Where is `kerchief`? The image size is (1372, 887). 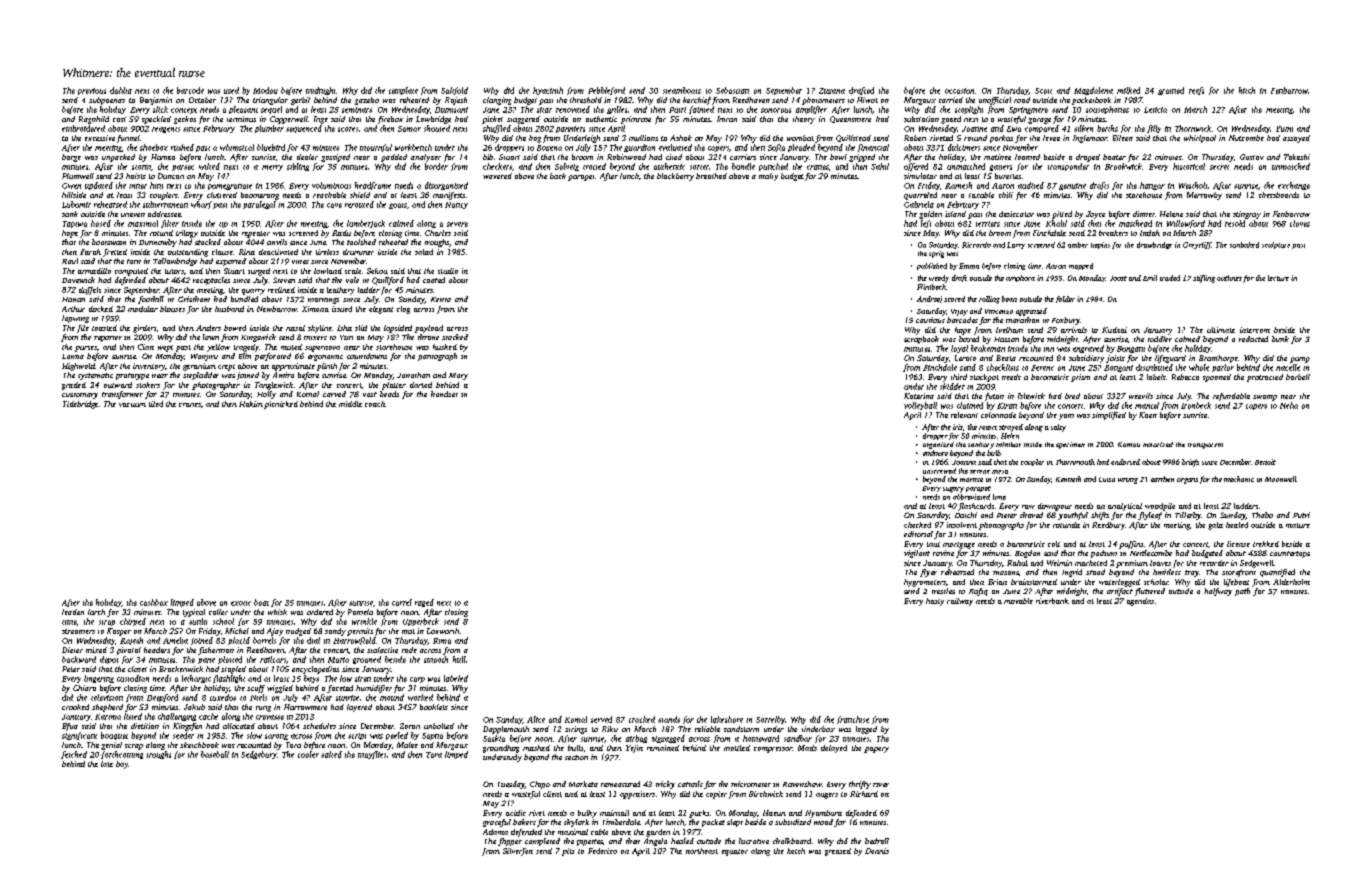 kerchief is located at coordinates (697, 101).
